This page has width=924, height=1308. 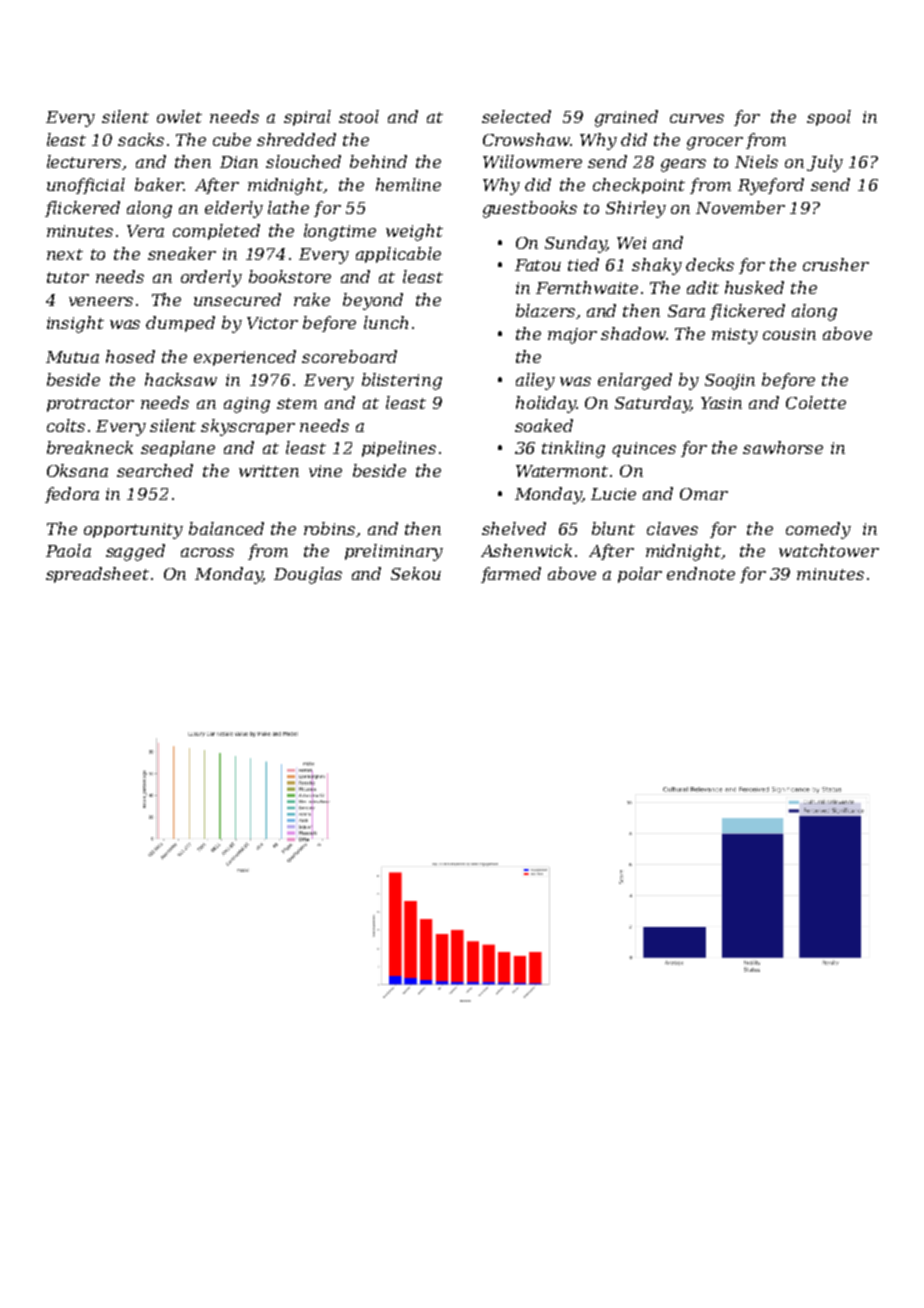 I want to click on decks, so click(x=710, y=264).
